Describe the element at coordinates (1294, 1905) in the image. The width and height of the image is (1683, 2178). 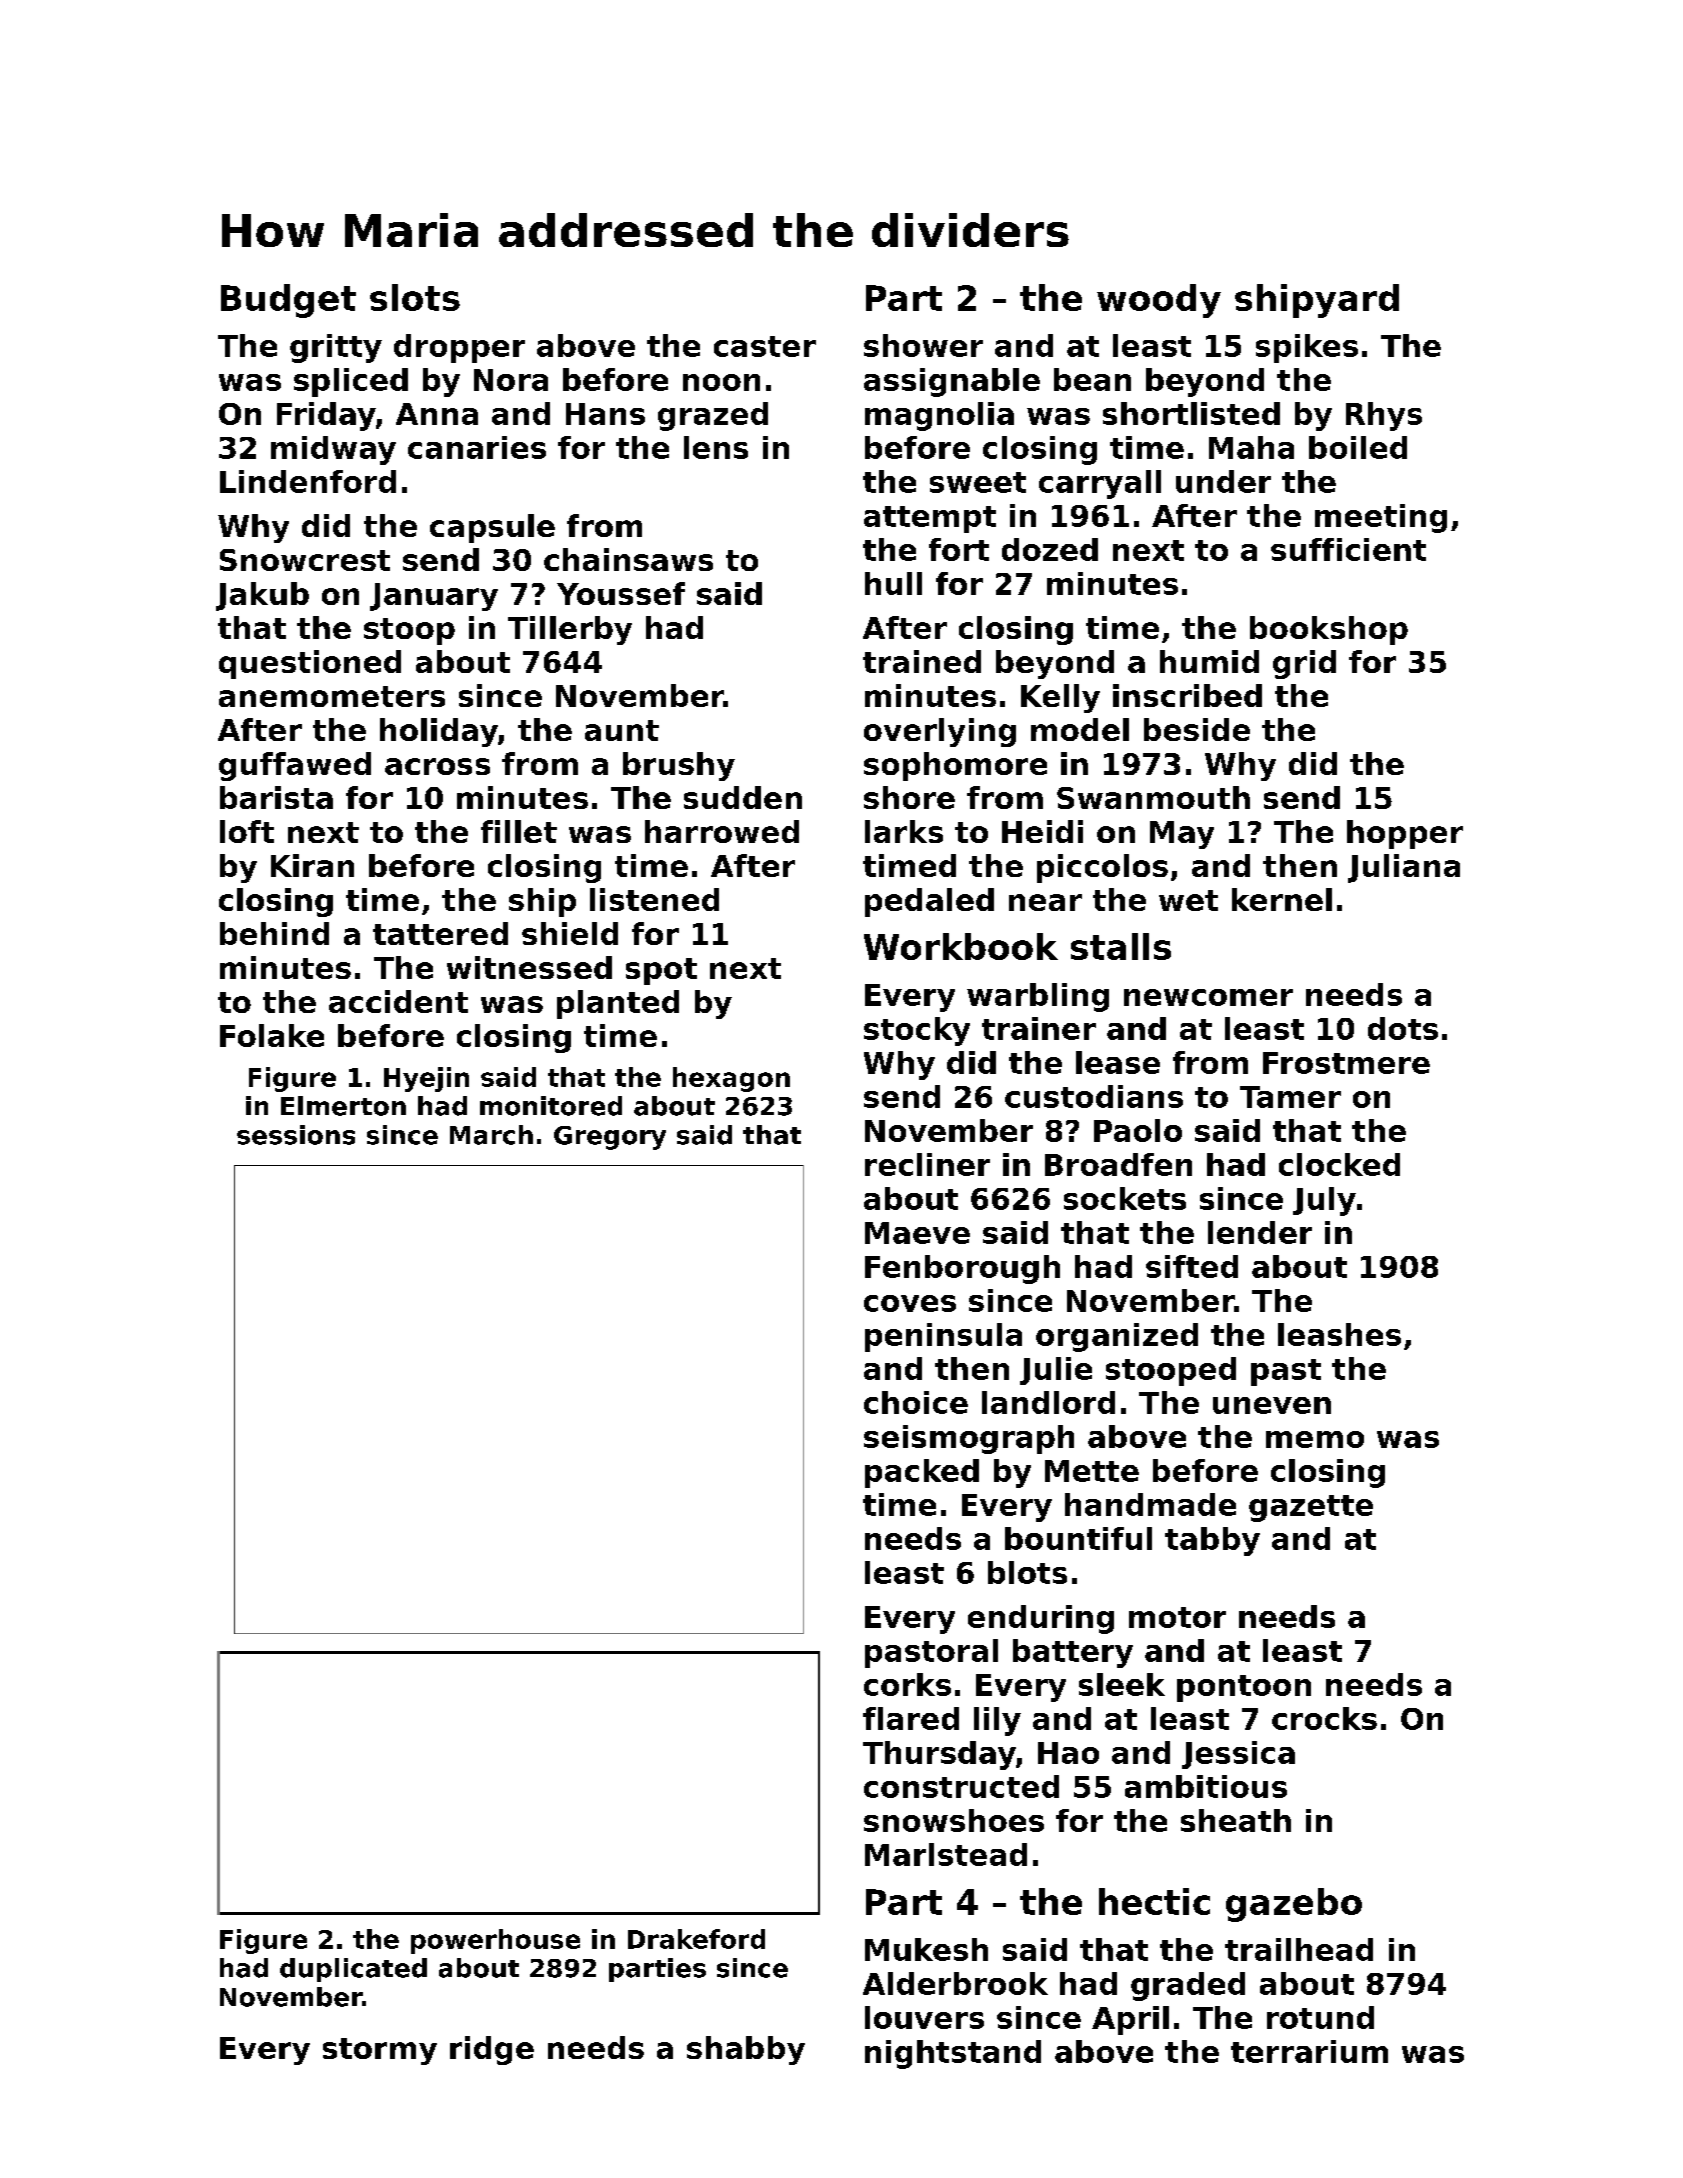
I see `gazebo` at that location.
